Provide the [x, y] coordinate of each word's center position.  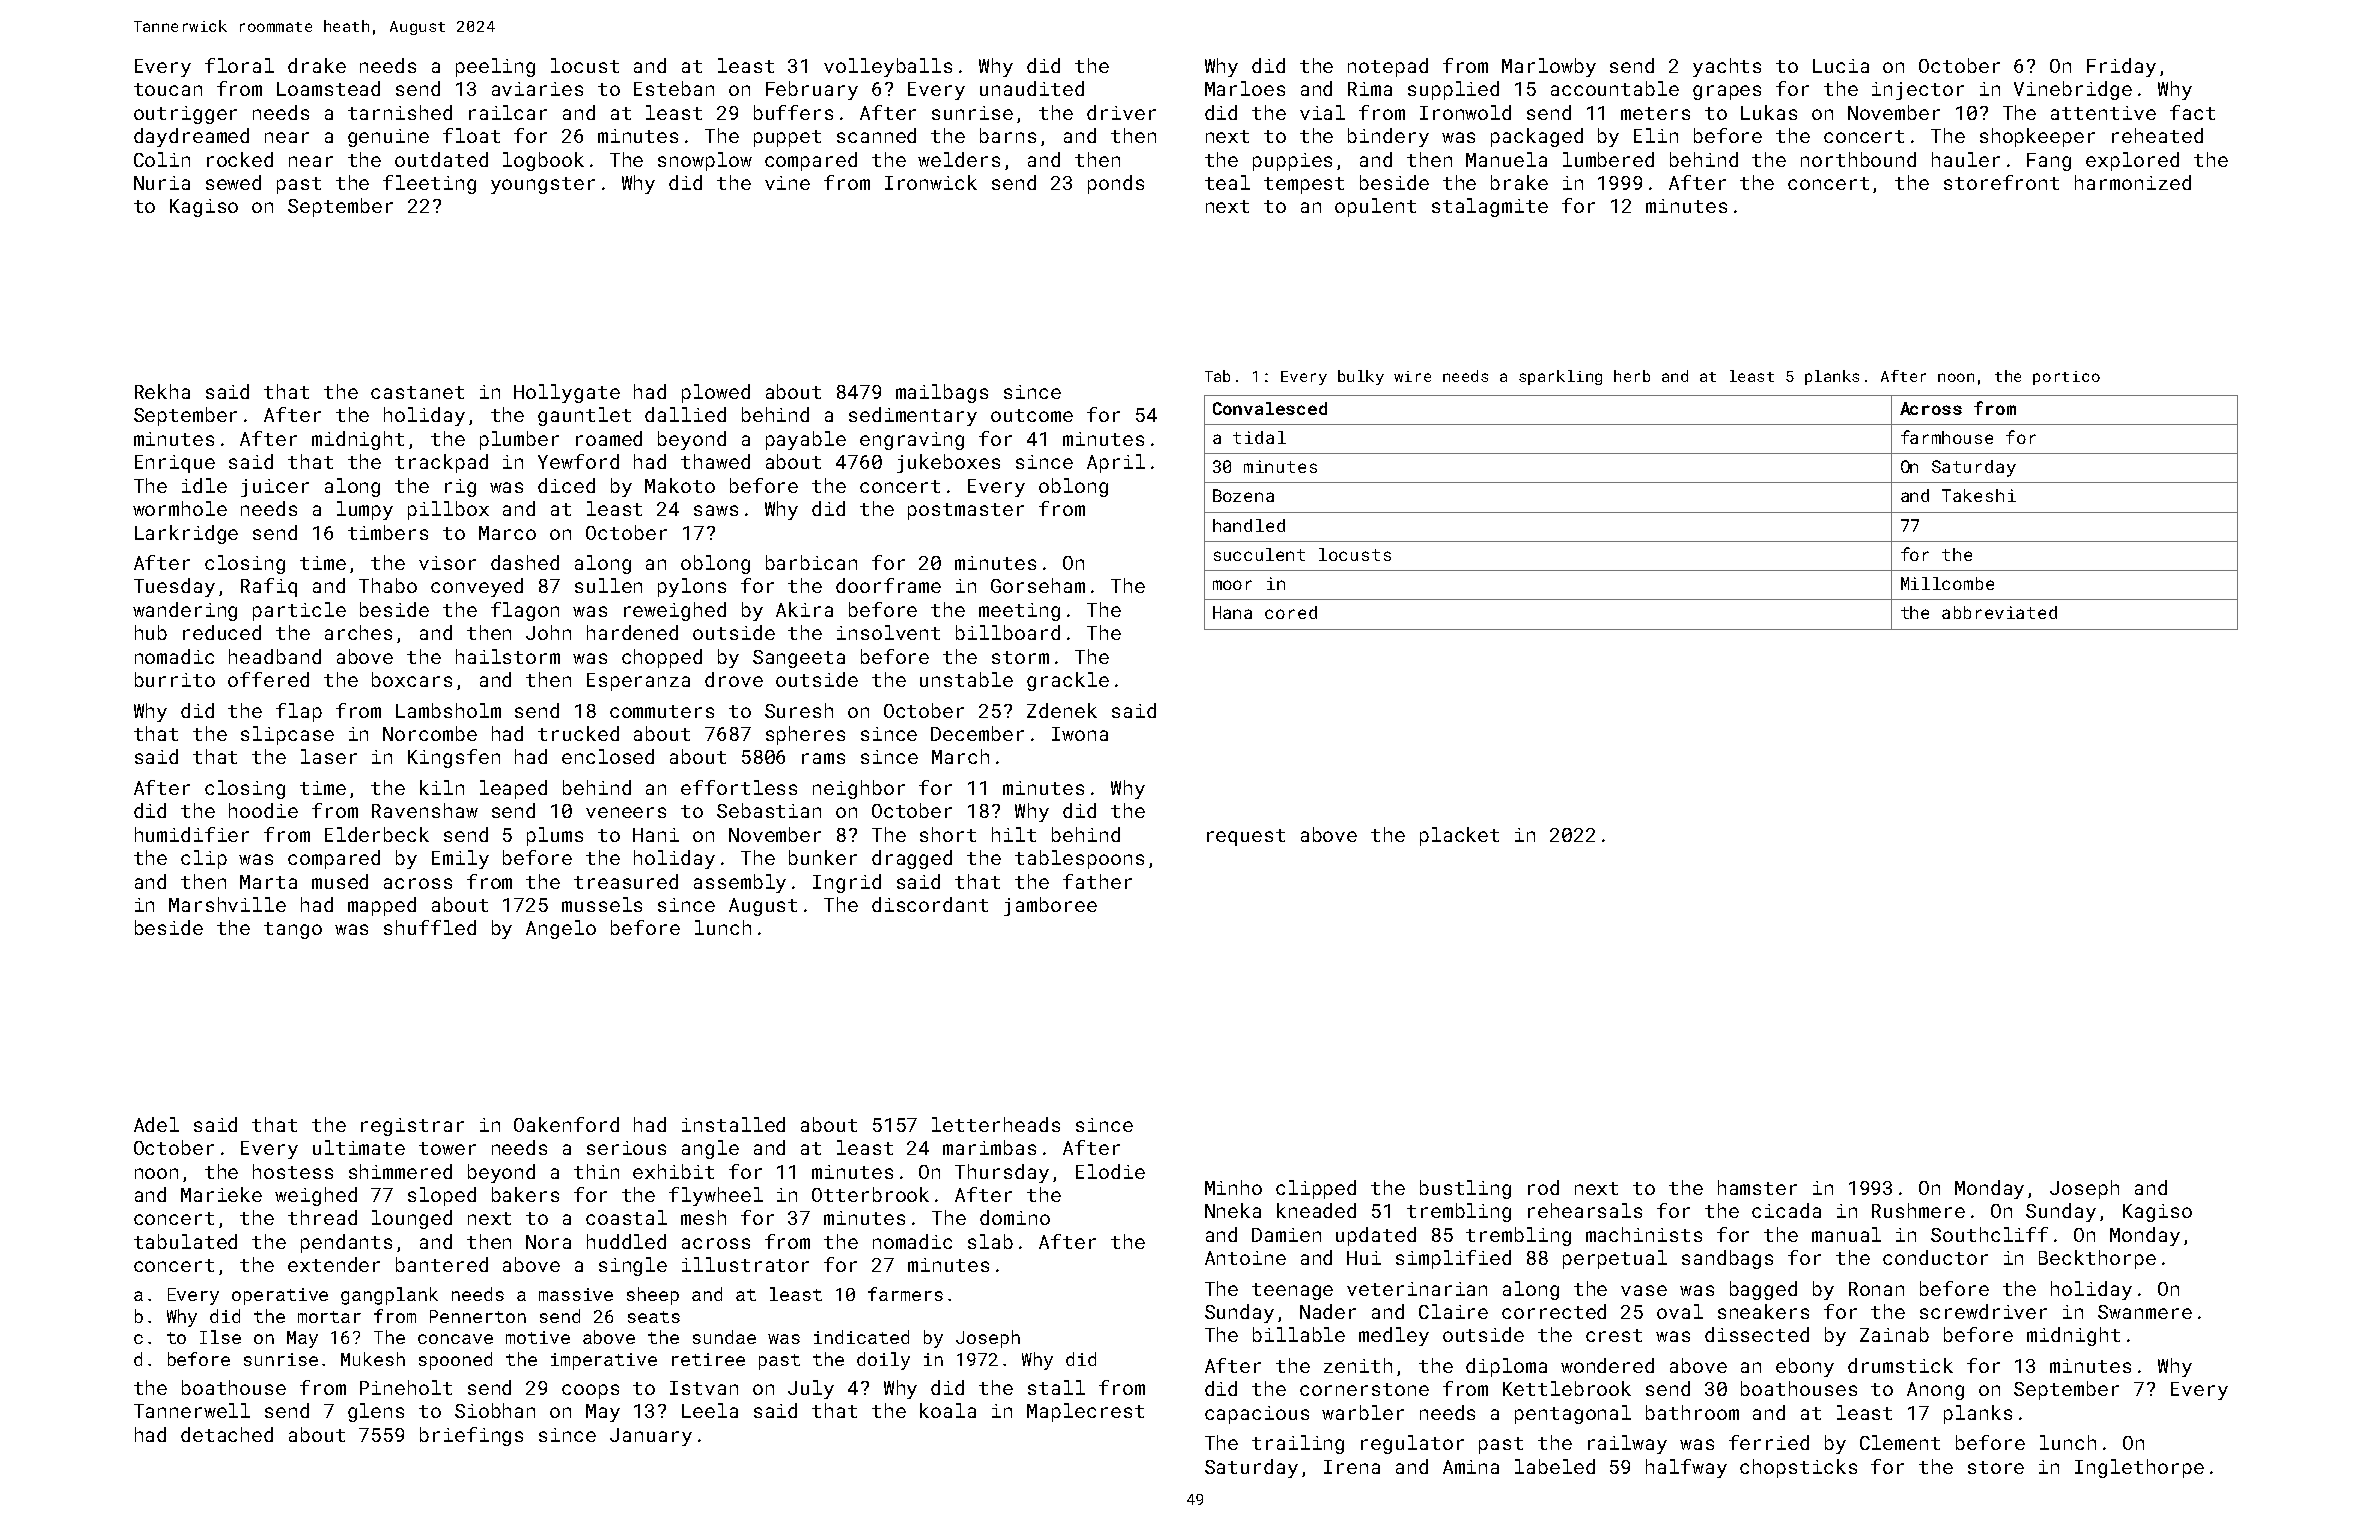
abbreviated [1999, 612]
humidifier [192, 834]
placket [1459, 836]
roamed [609, 438]
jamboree [1050, 906]
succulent [1259, 554]
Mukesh [373, 1359]
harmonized [2133, 182]
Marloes [1245, 88]
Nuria [162, 183]
